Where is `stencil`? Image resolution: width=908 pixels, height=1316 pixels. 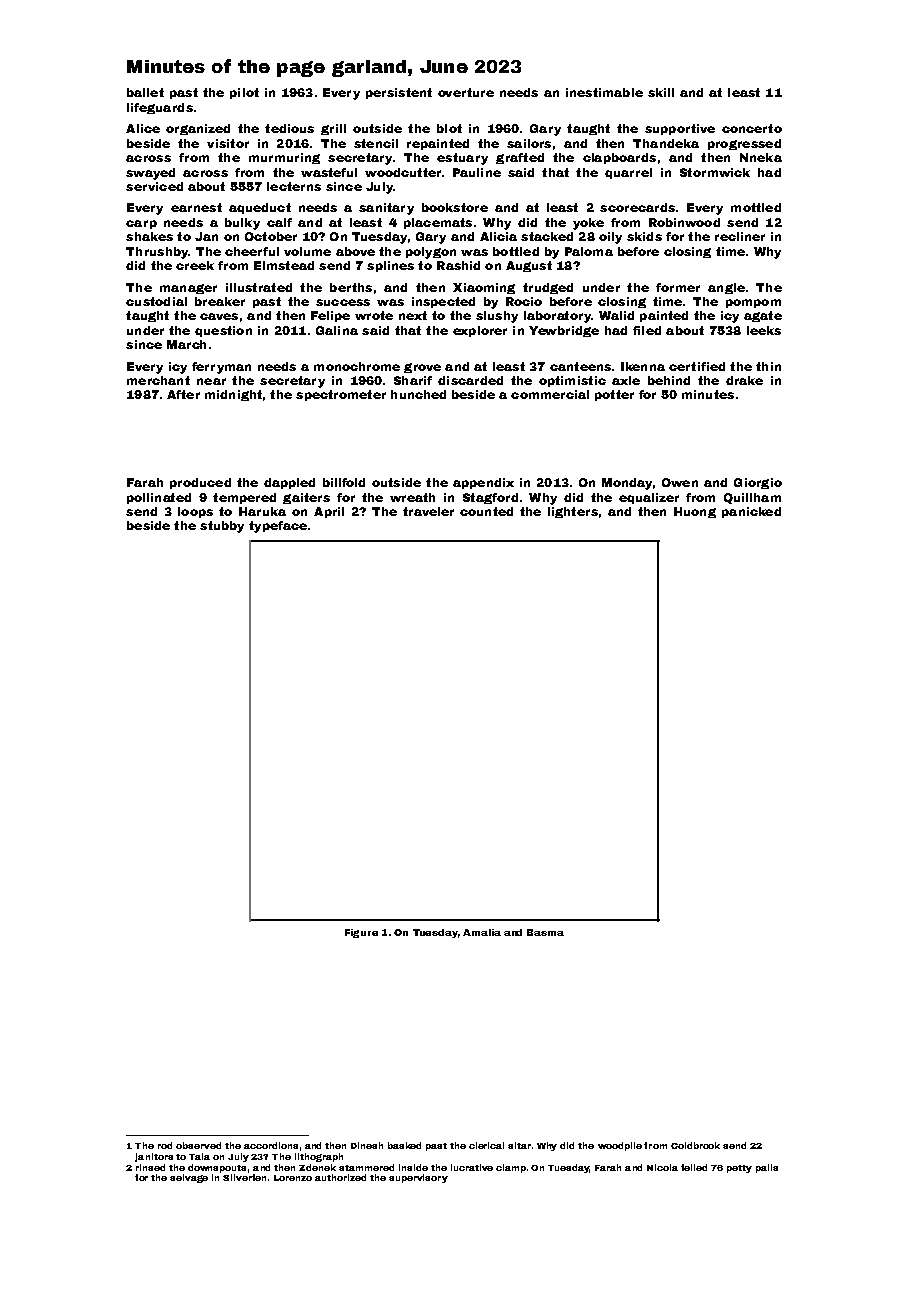 stencil is located at coordinates (376, 143).
